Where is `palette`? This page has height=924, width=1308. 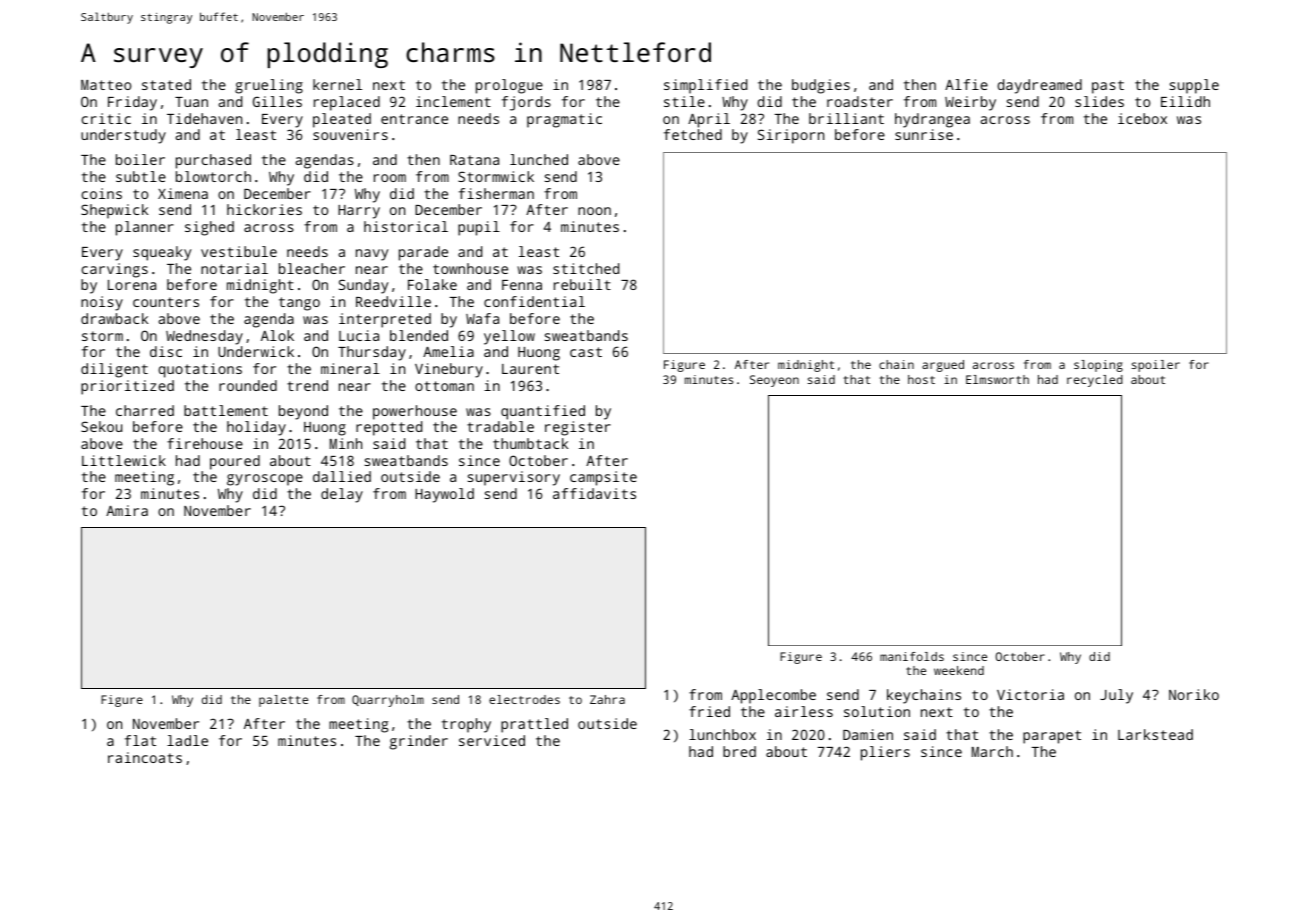 palette is located at coordinates (283, 701).
